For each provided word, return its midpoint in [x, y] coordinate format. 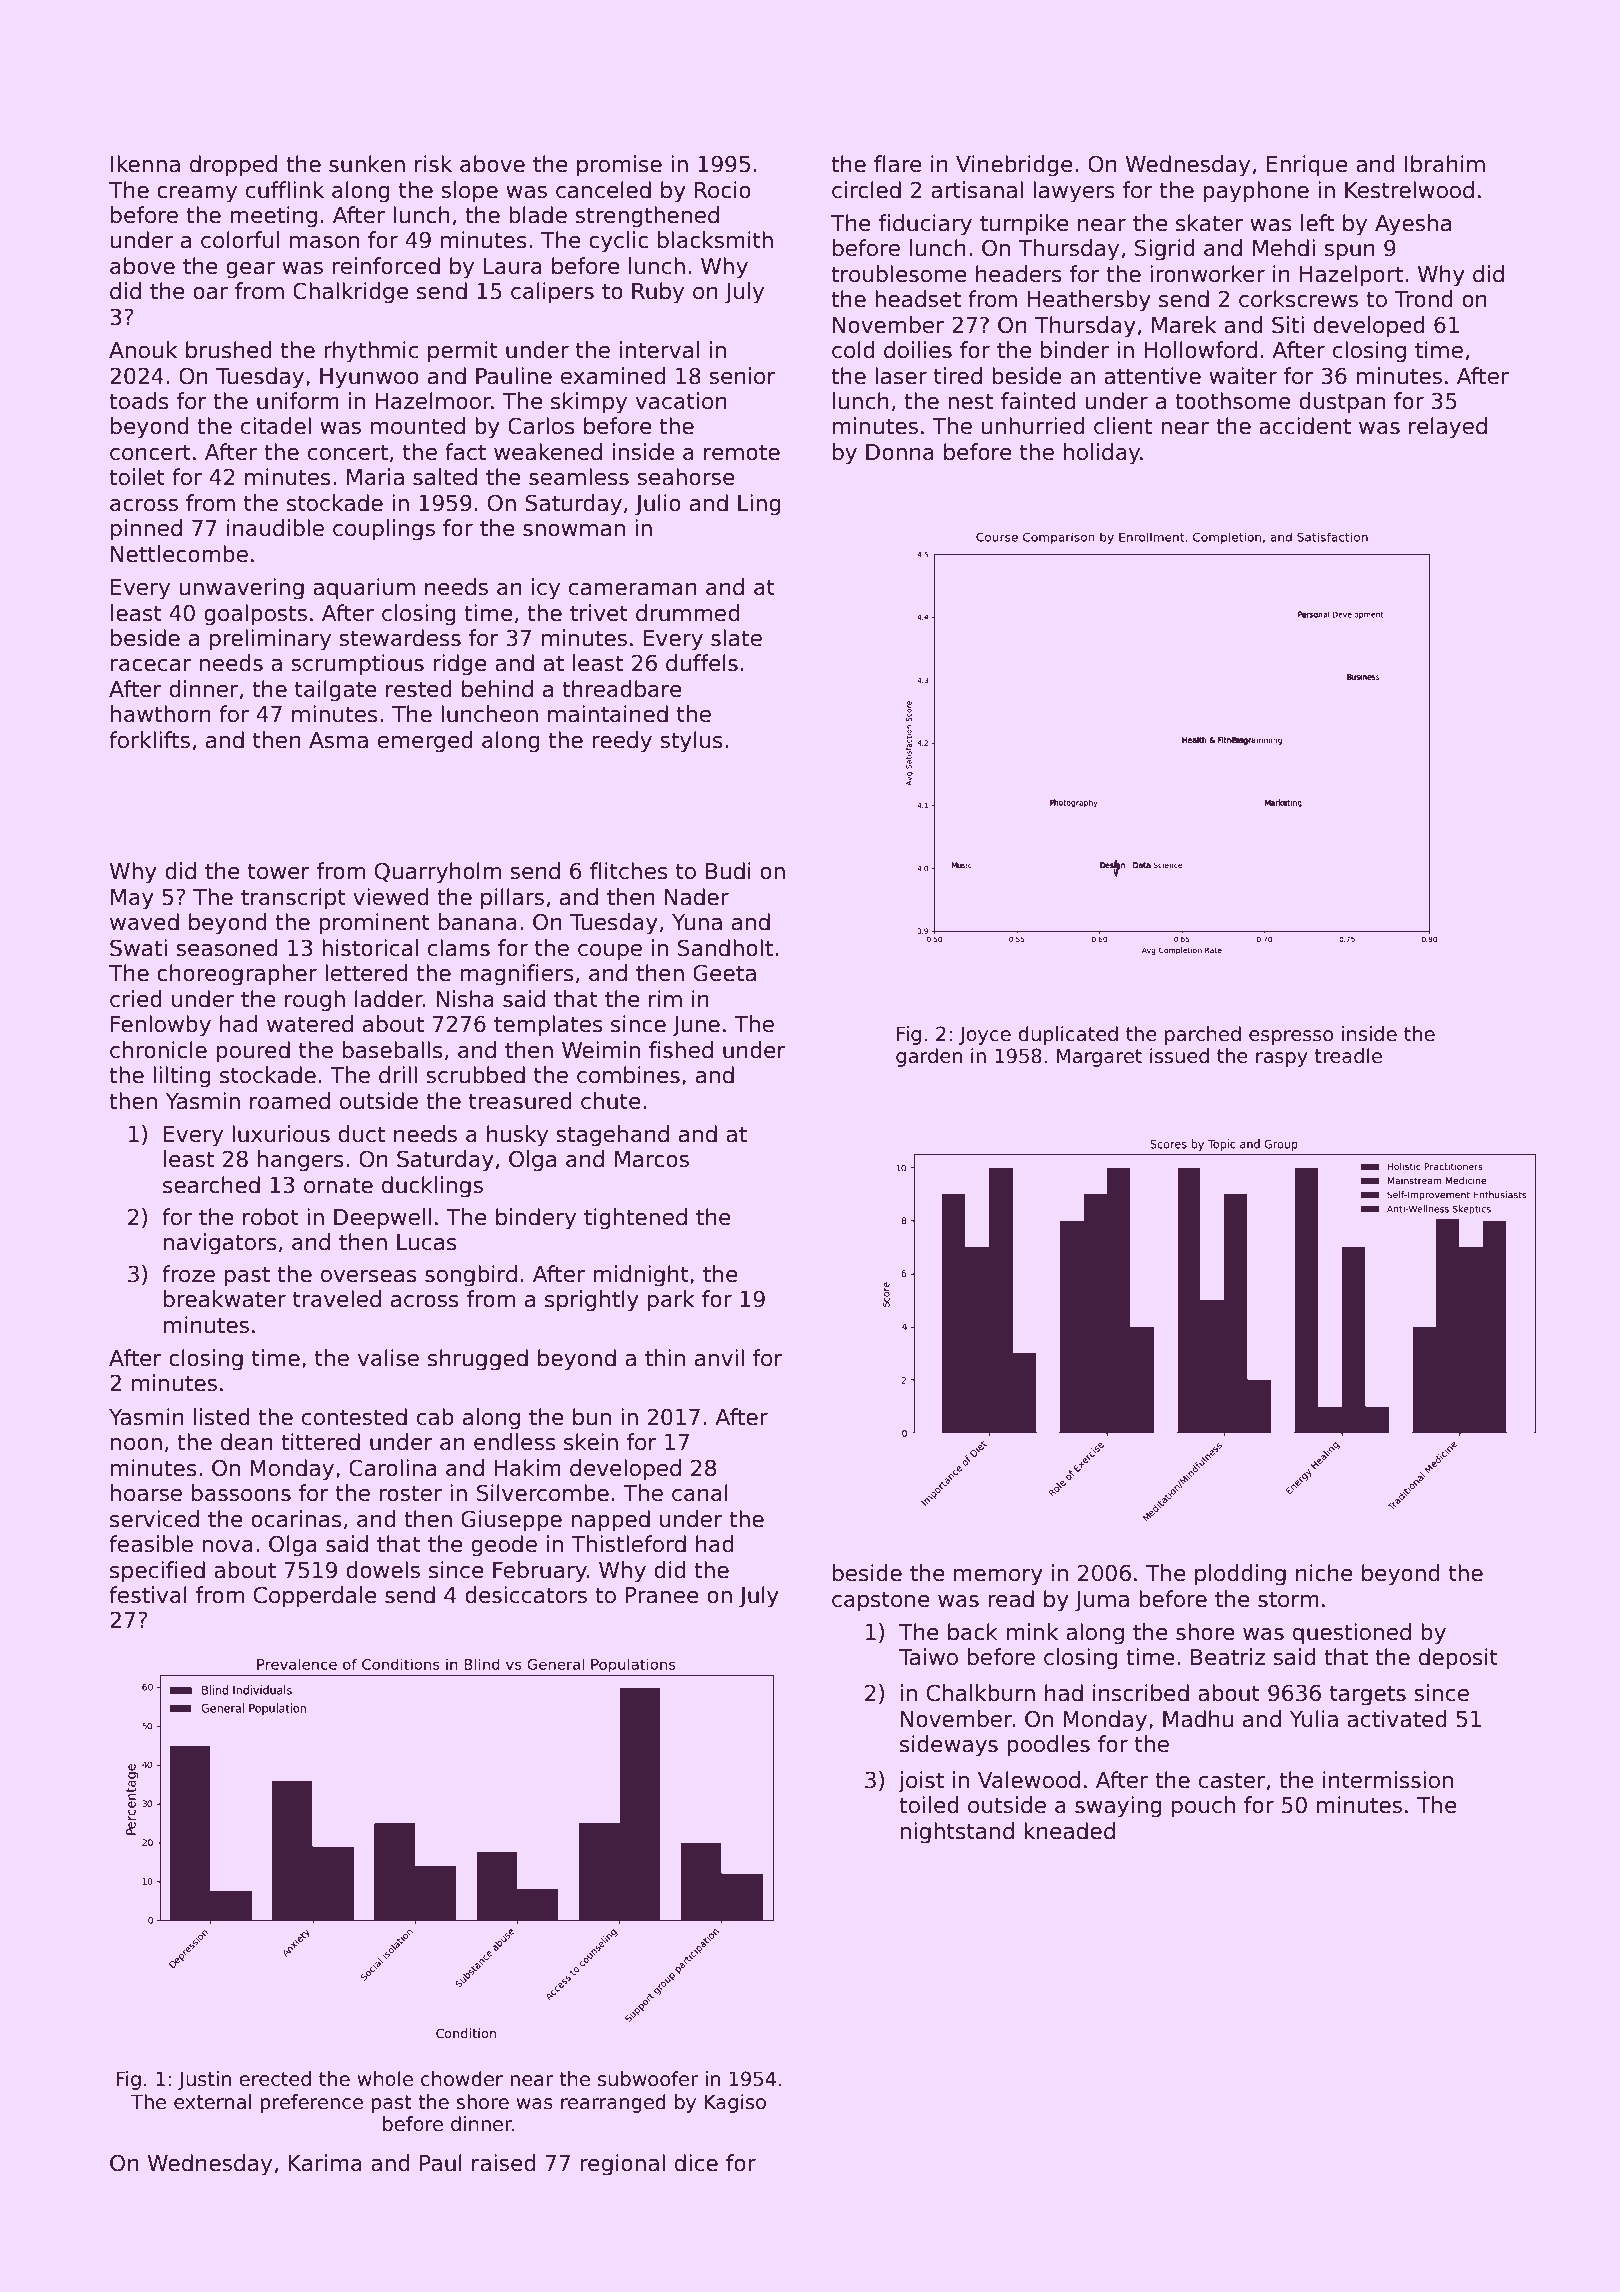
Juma [1102, 1601]
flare [898, 164]
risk [433, 164]
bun [592, 1417]
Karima [325, 2163]
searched [211, 1185]
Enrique [1307, 166]
